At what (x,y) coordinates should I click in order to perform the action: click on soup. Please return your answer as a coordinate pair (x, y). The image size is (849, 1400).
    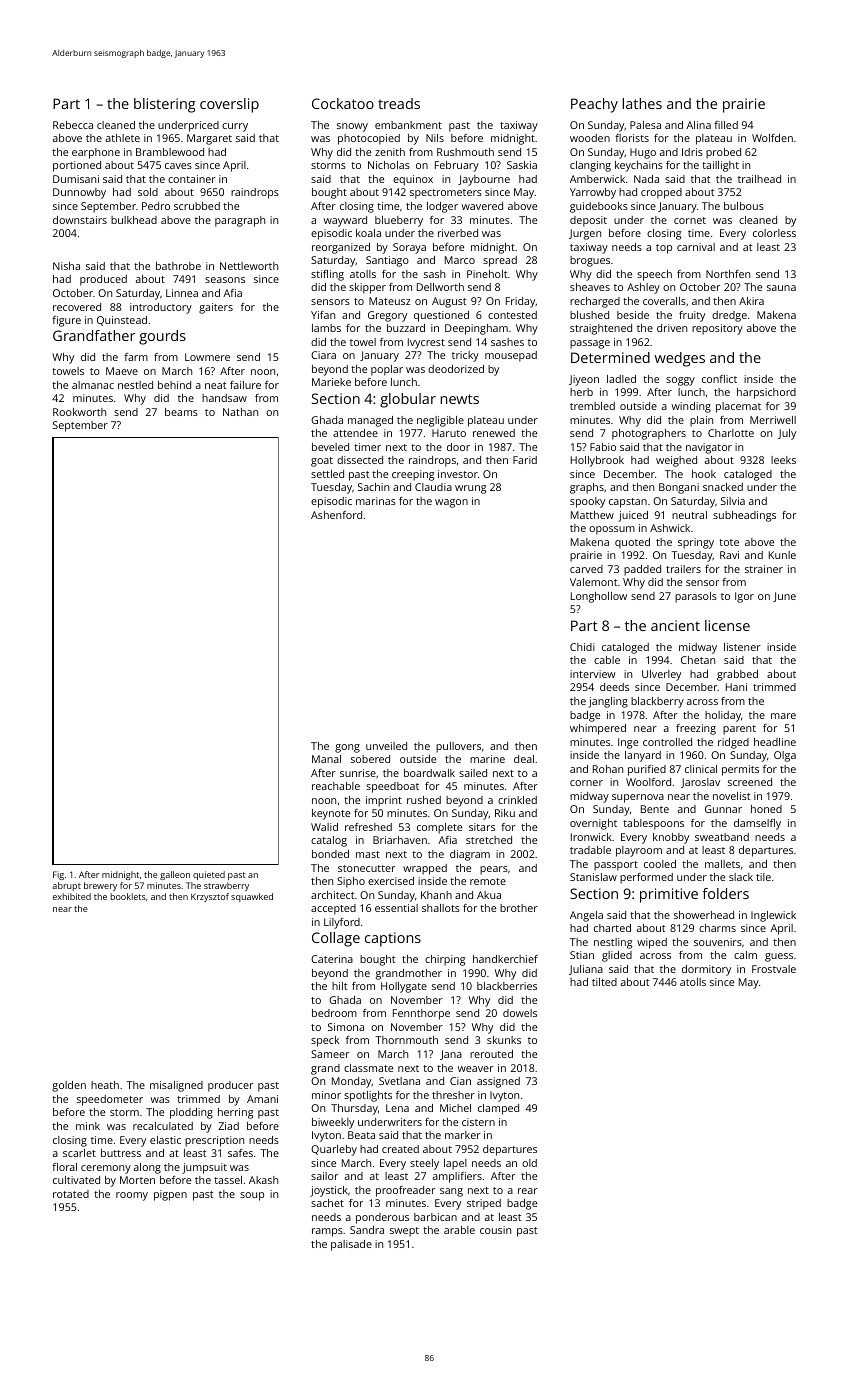
    Looking at the image, I should click on (252, 1196).
